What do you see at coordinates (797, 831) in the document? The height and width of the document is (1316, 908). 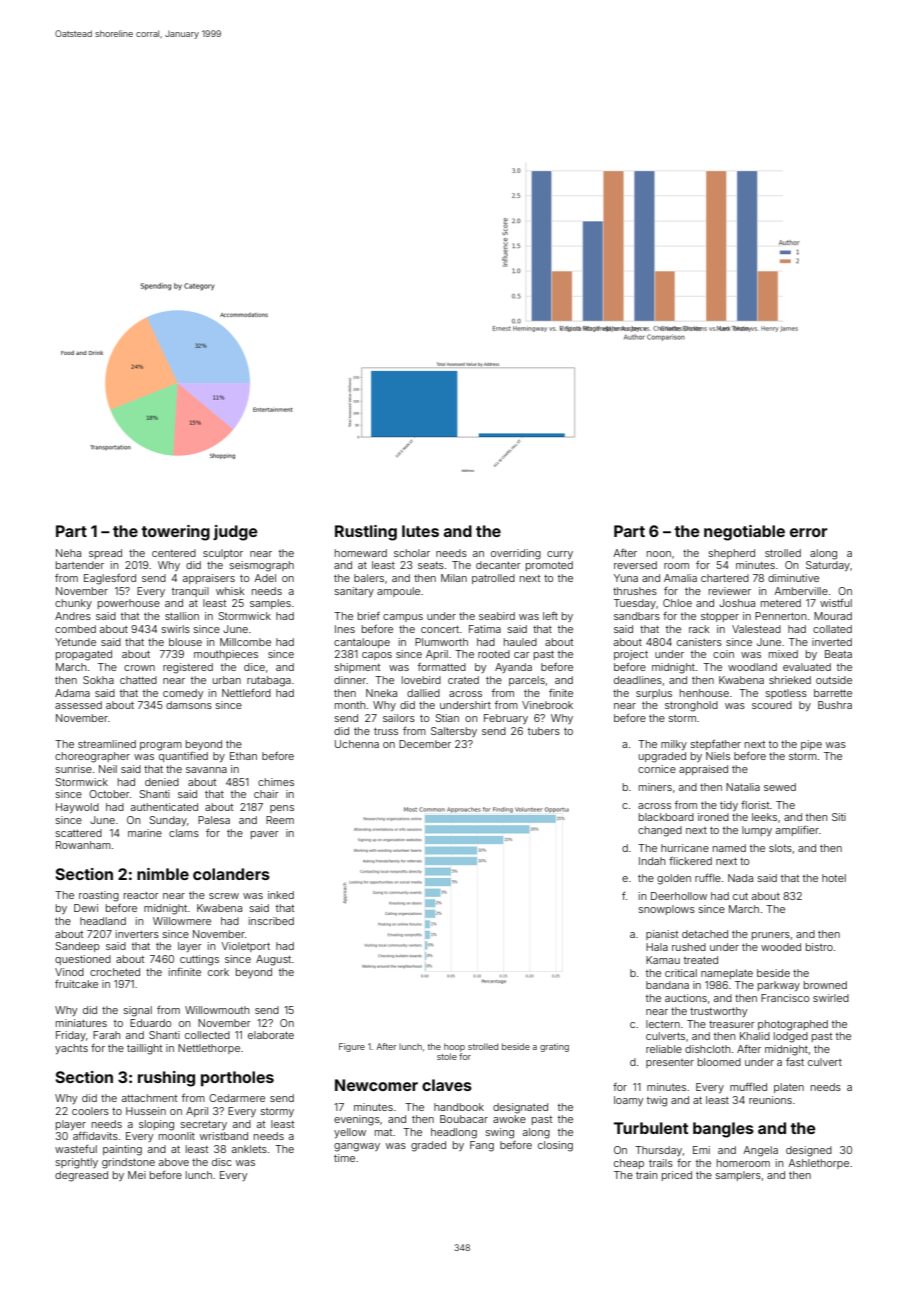 I see `amplifier` at bounding box center [797, 831].
